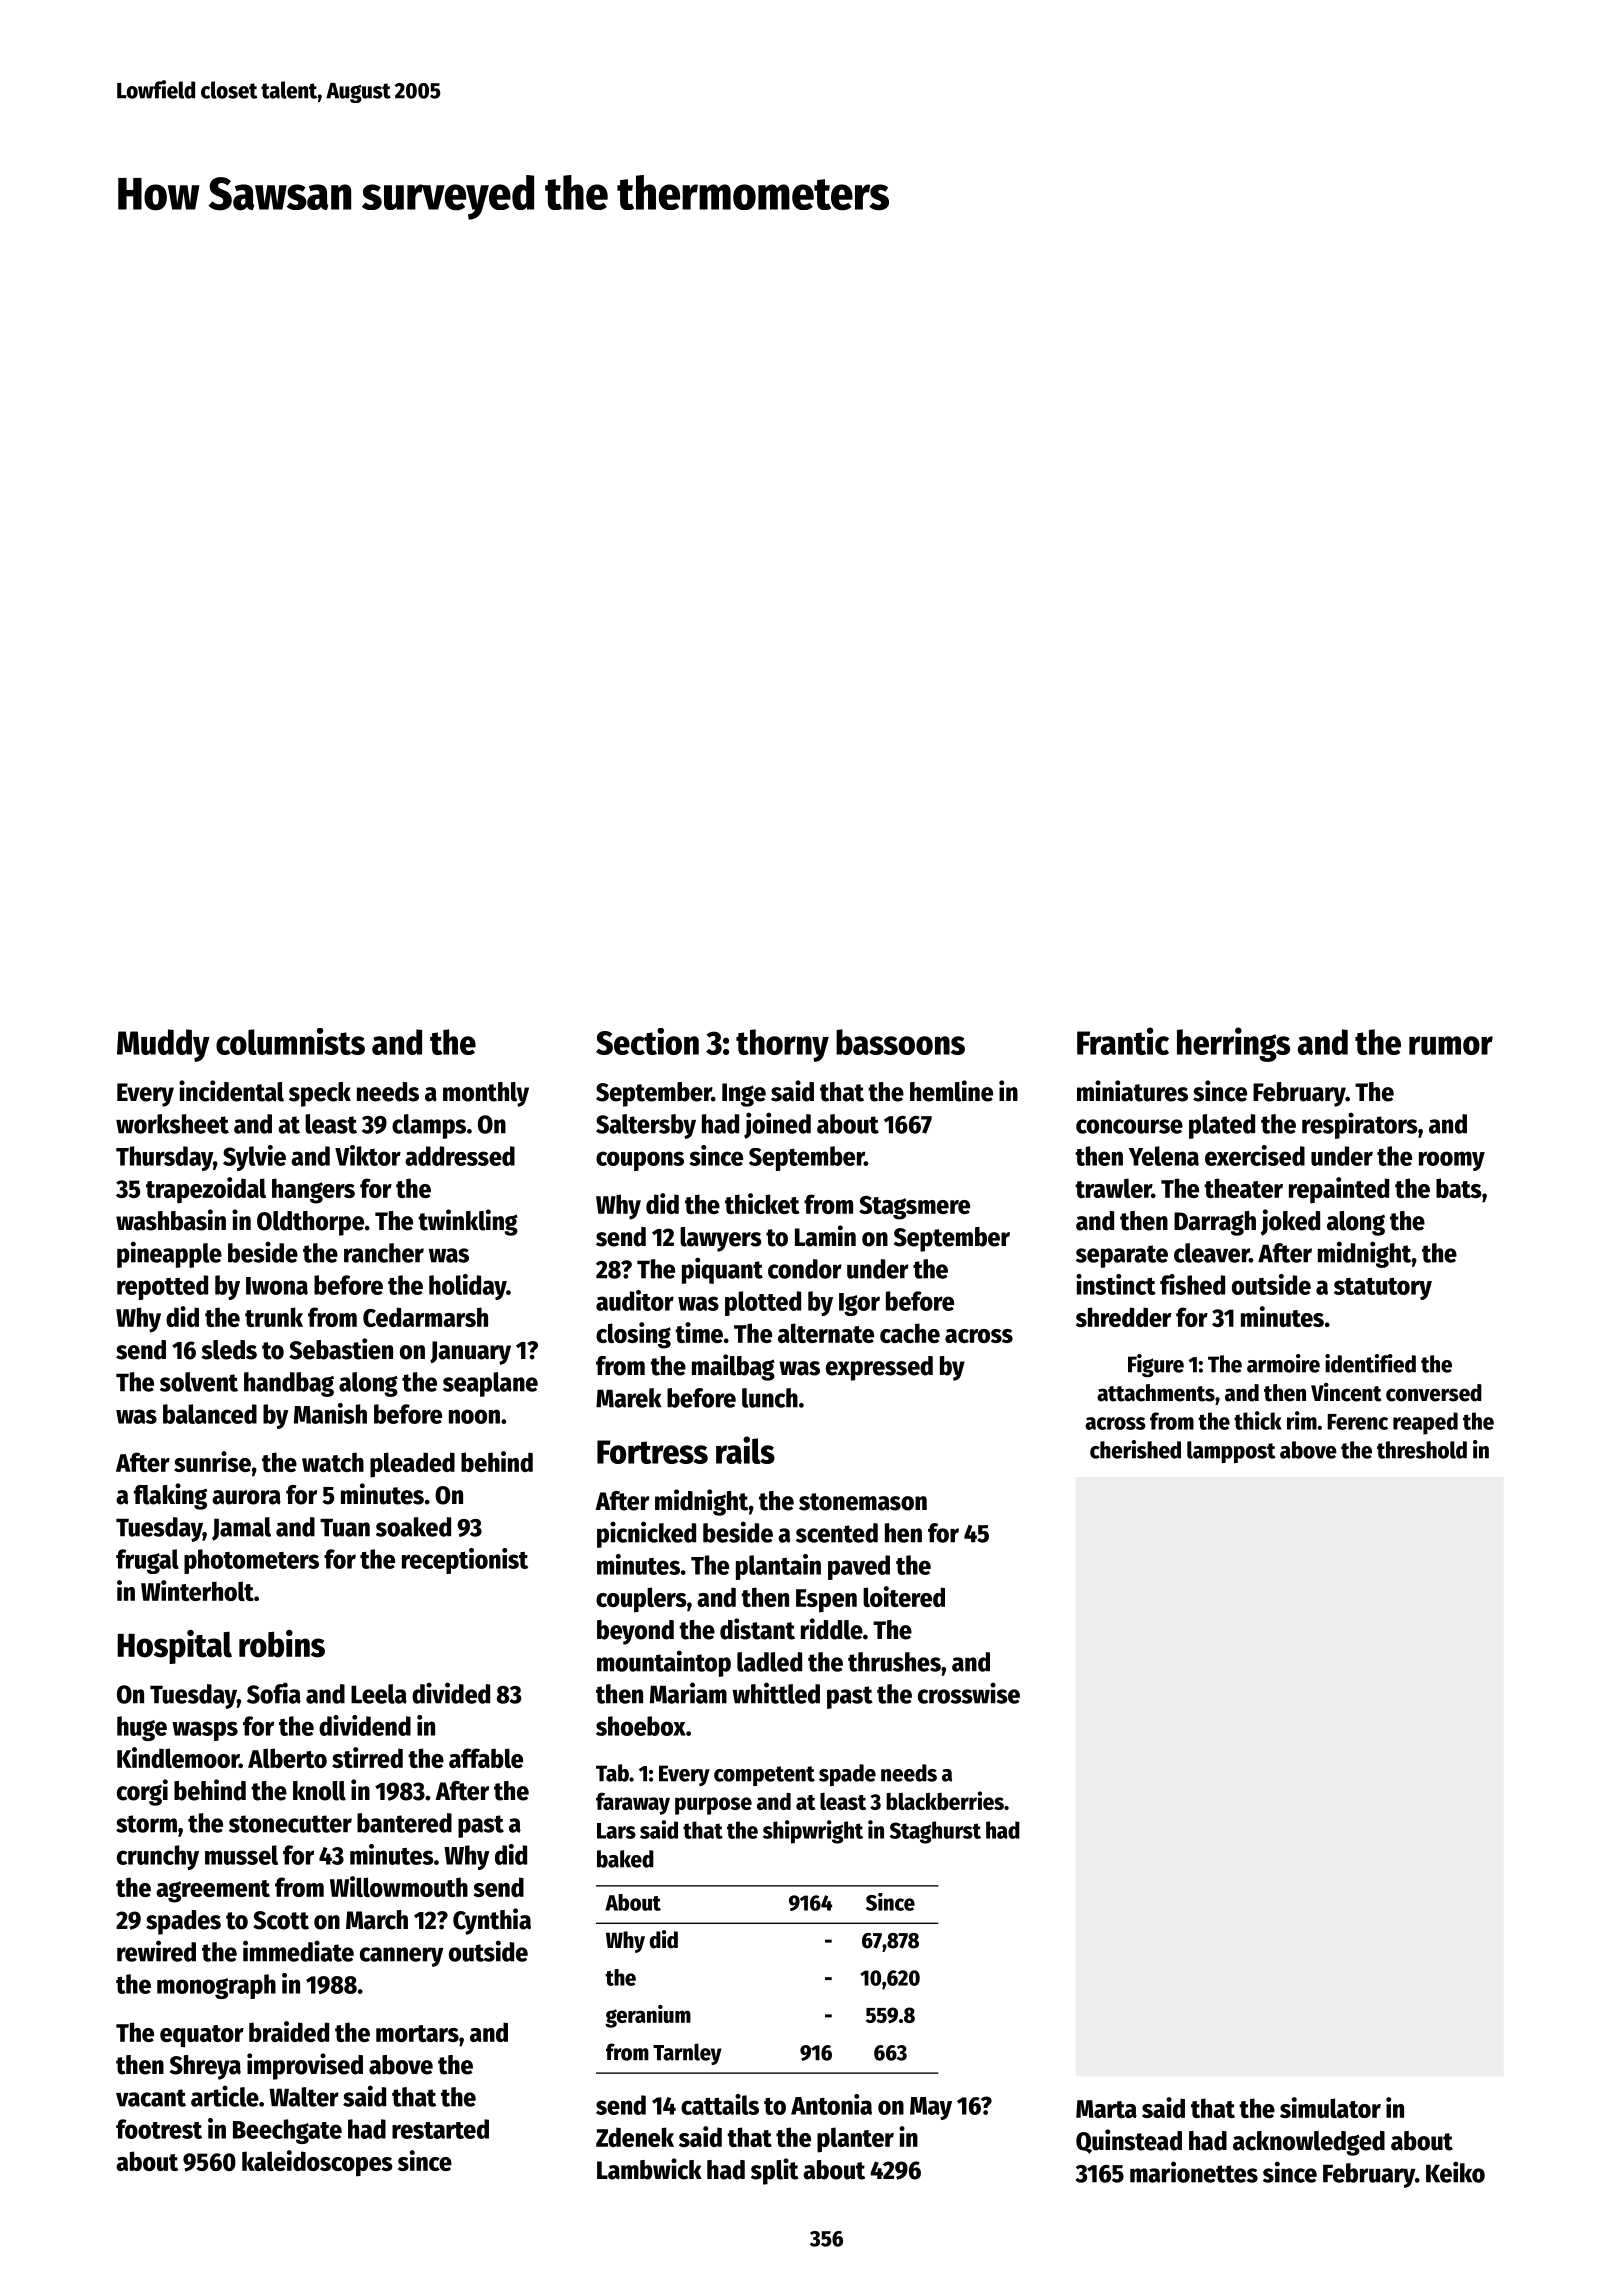 The image size is (1620, 2292). I want to click on crosswise, so click(969, 1693).
